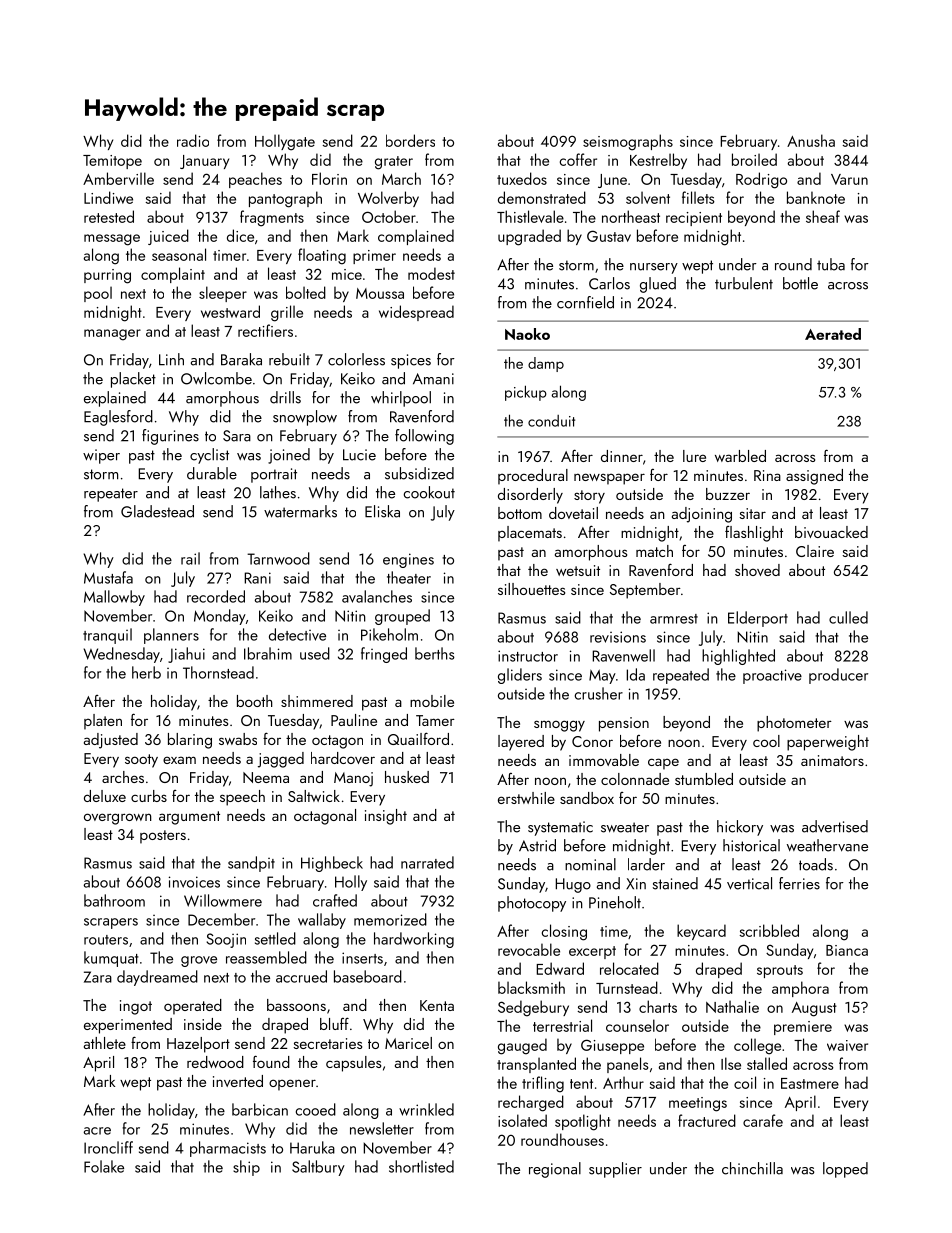  What do you see at coordinates (811, 140) in the screenshot?
I see `Anusha` at bounding box center [811, 140].
